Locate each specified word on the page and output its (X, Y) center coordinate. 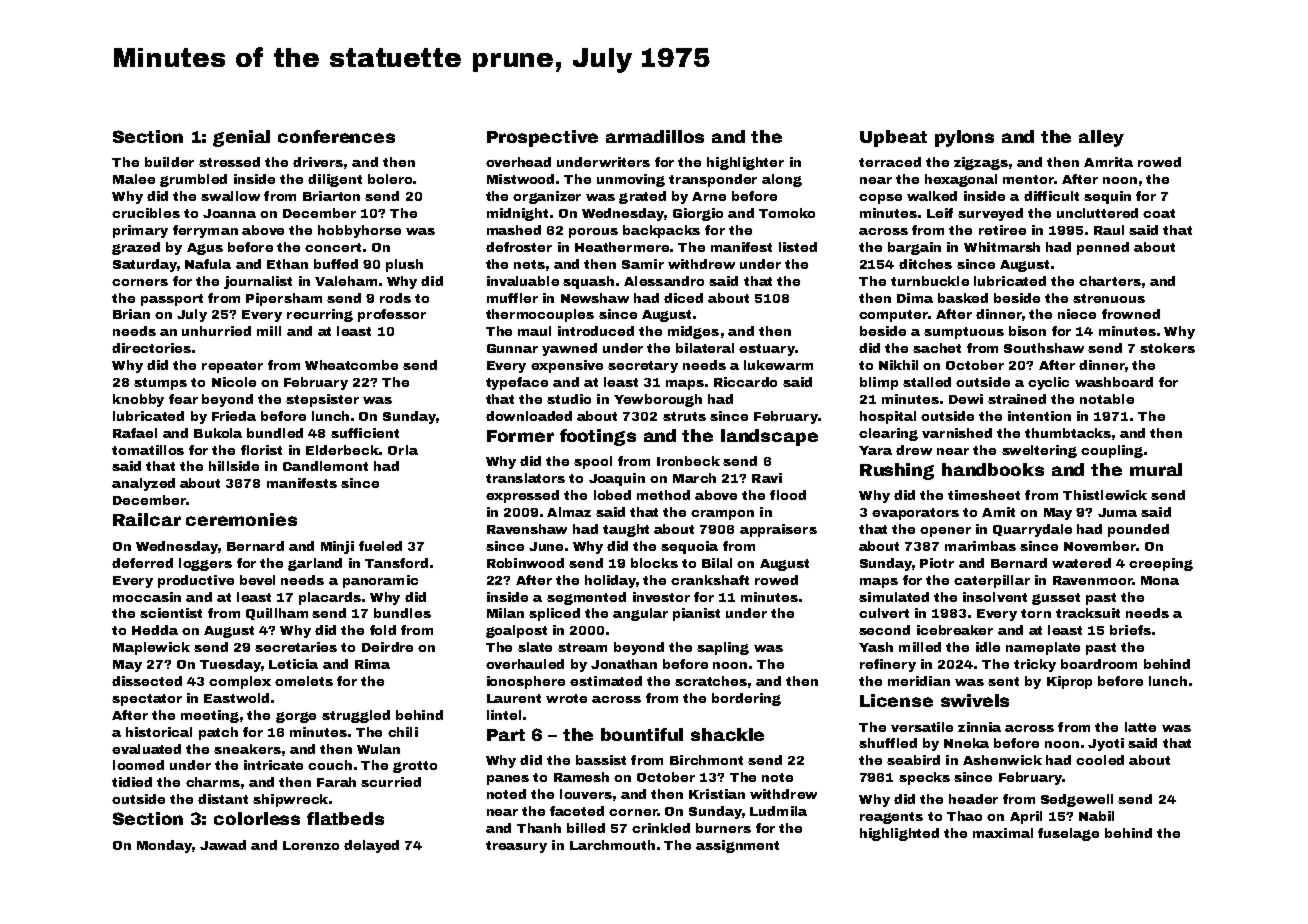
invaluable (523, 281)
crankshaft (710, 580)
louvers (586, 794)
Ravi (767, 478)
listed (798, 247)
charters (1110, 281)
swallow (230, 196)
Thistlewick (1105, 495)
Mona (1160, 580)
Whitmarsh (1002, 247)
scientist (171, 613)
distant (223, 799)
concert (333, 247)
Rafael (135, 433)
